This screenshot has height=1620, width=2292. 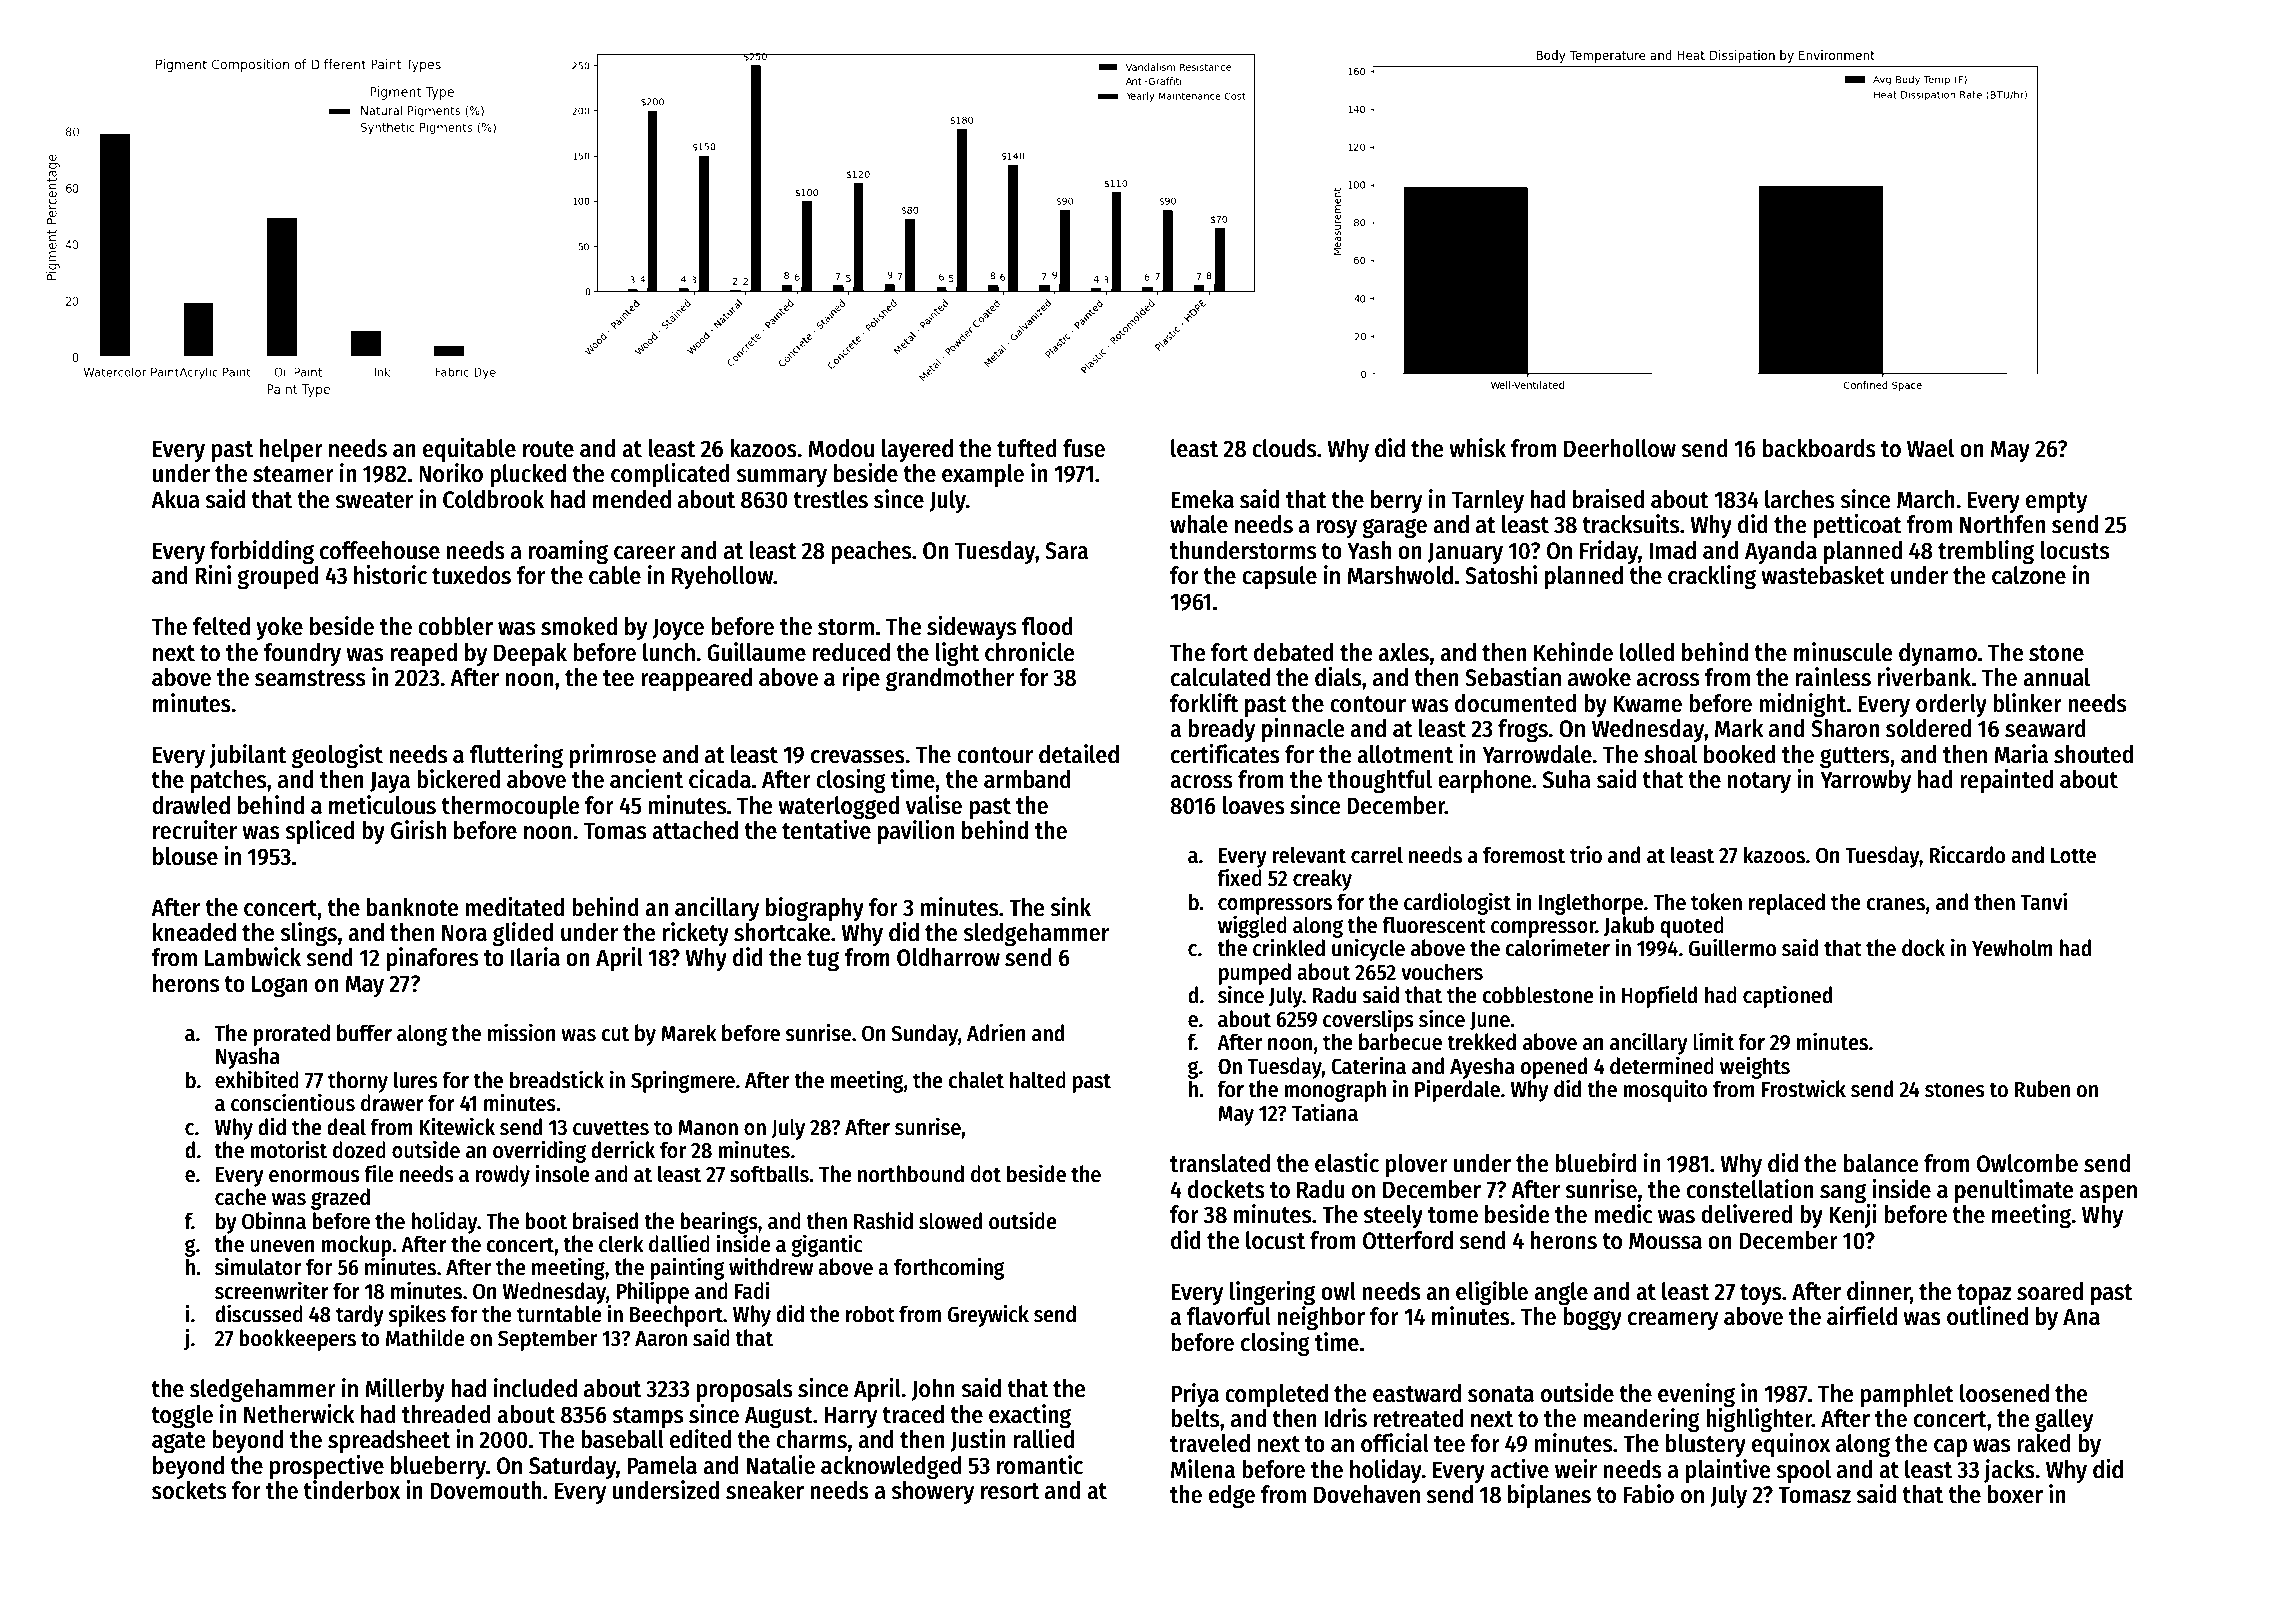 What do you see at coordinates (451, 473) in the screenshot?
I see `Noriko` at bounding box center [451, 473].
